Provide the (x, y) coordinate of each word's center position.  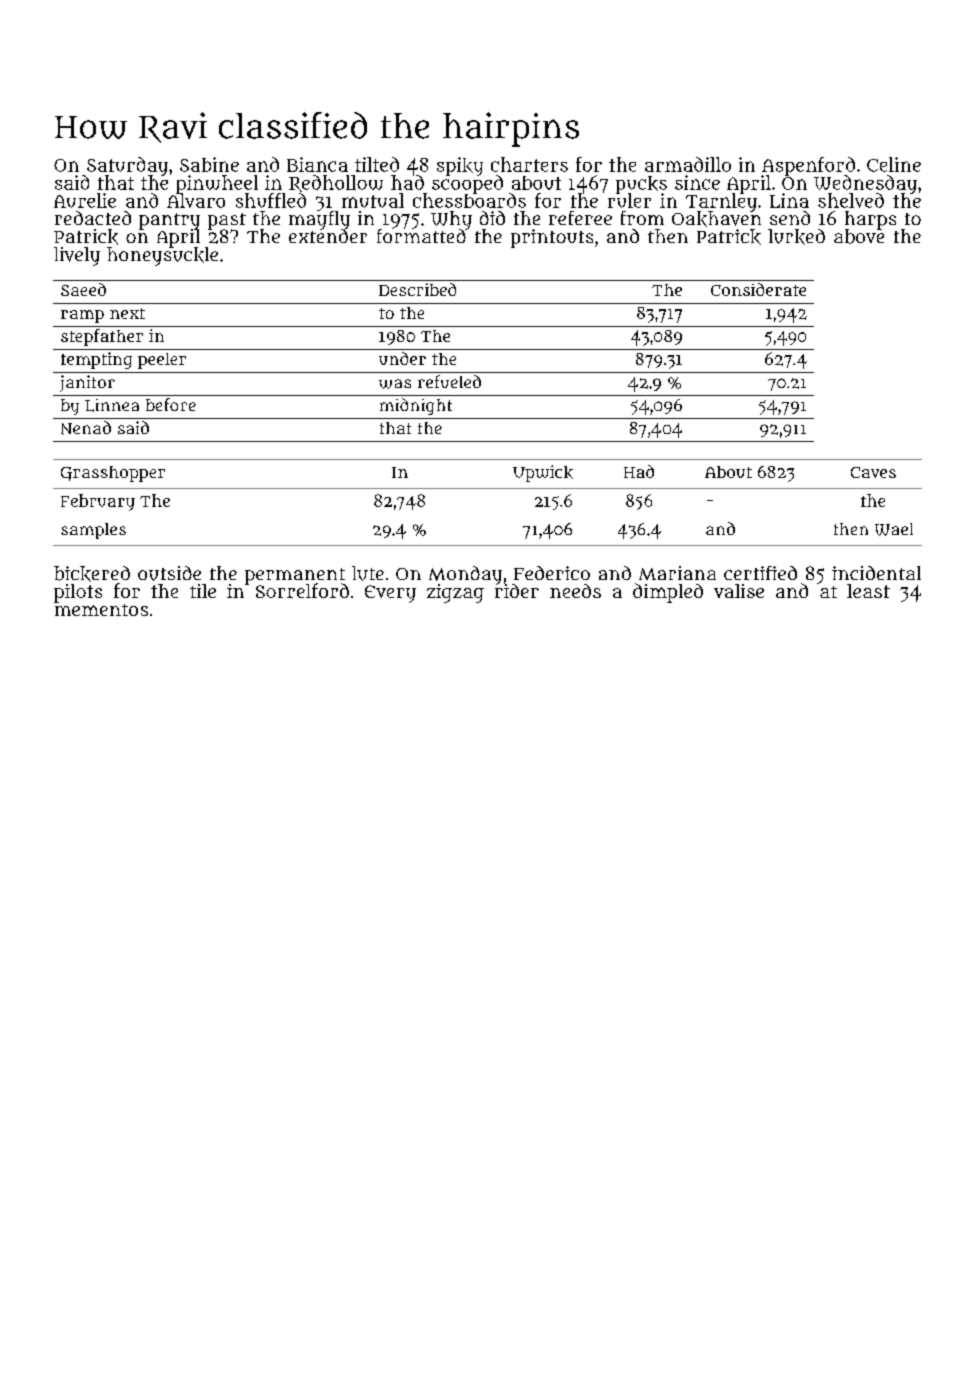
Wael (894, 529)
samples (93, 531)
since (697, 182)
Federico (552, 573)
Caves (873, 472)
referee (580, 218)
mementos (101, 610)
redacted (93, 218)
